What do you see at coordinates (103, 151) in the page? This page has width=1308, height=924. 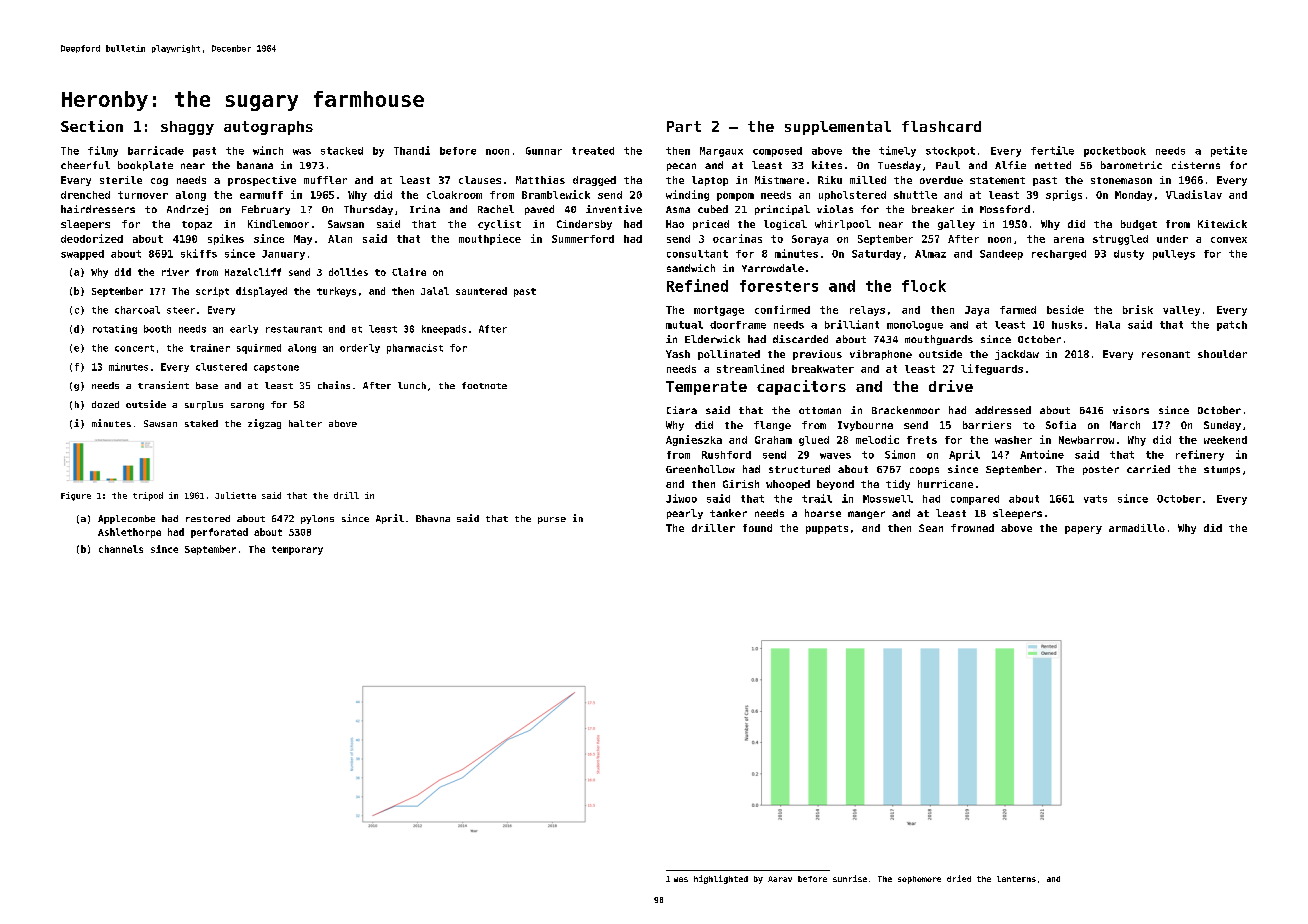 I see `filmy` at bounding box center [103, 151].
